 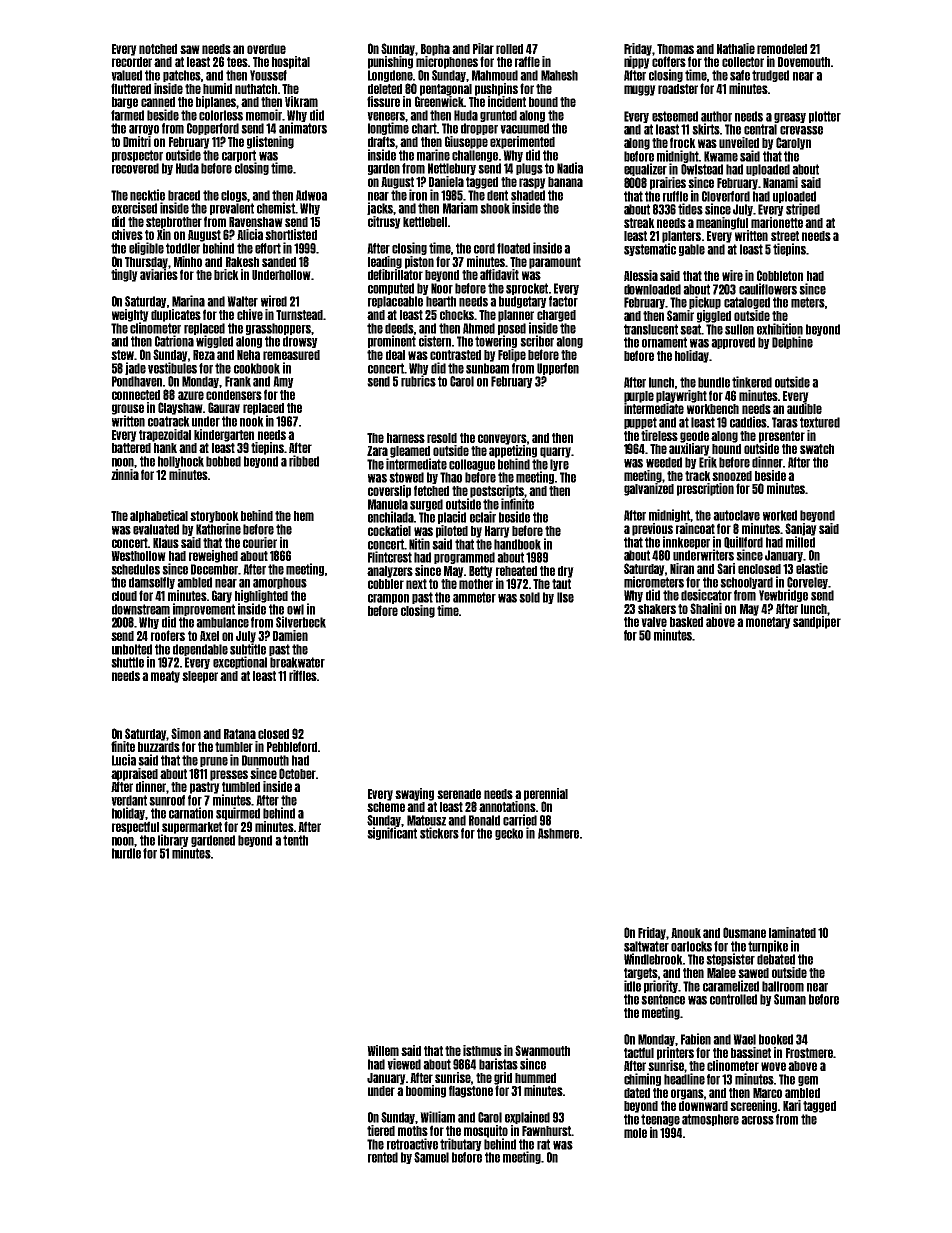 I want to click on rented, so click(x=383, y=1157).
